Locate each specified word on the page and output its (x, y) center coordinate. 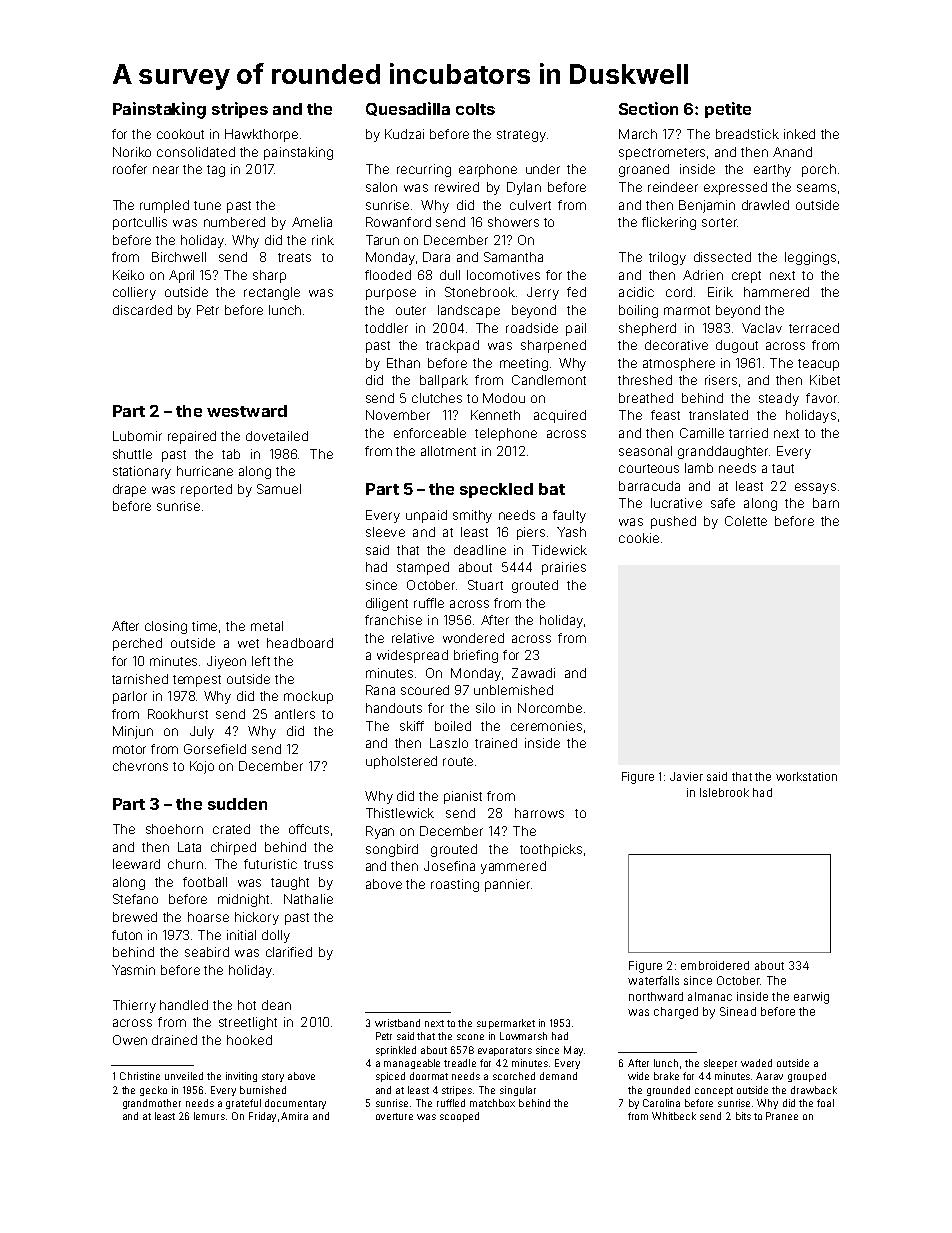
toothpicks (551, 850)
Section (648, 108)
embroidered (715, 965)
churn (185, 864)
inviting (241, 1077)
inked (799, 134)
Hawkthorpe (261, 135)
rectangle (272, 293)
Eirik (720, 292)
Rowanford (398, 222)
